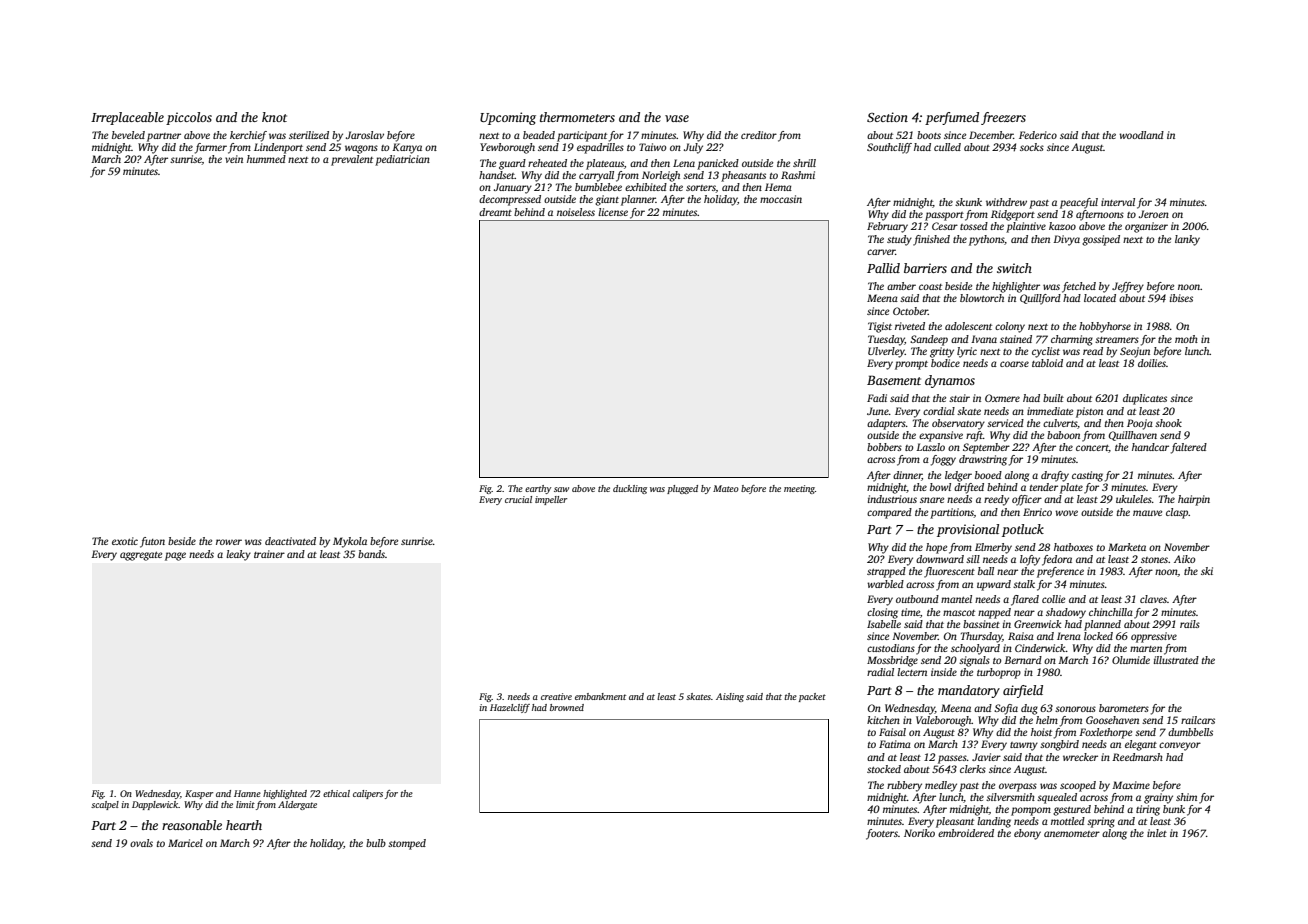 The image size is (1308, 924). What do you see at coordinates (1023, 691) in the screenshot?
I see `airfield` at bounding box center [1023, 691].
